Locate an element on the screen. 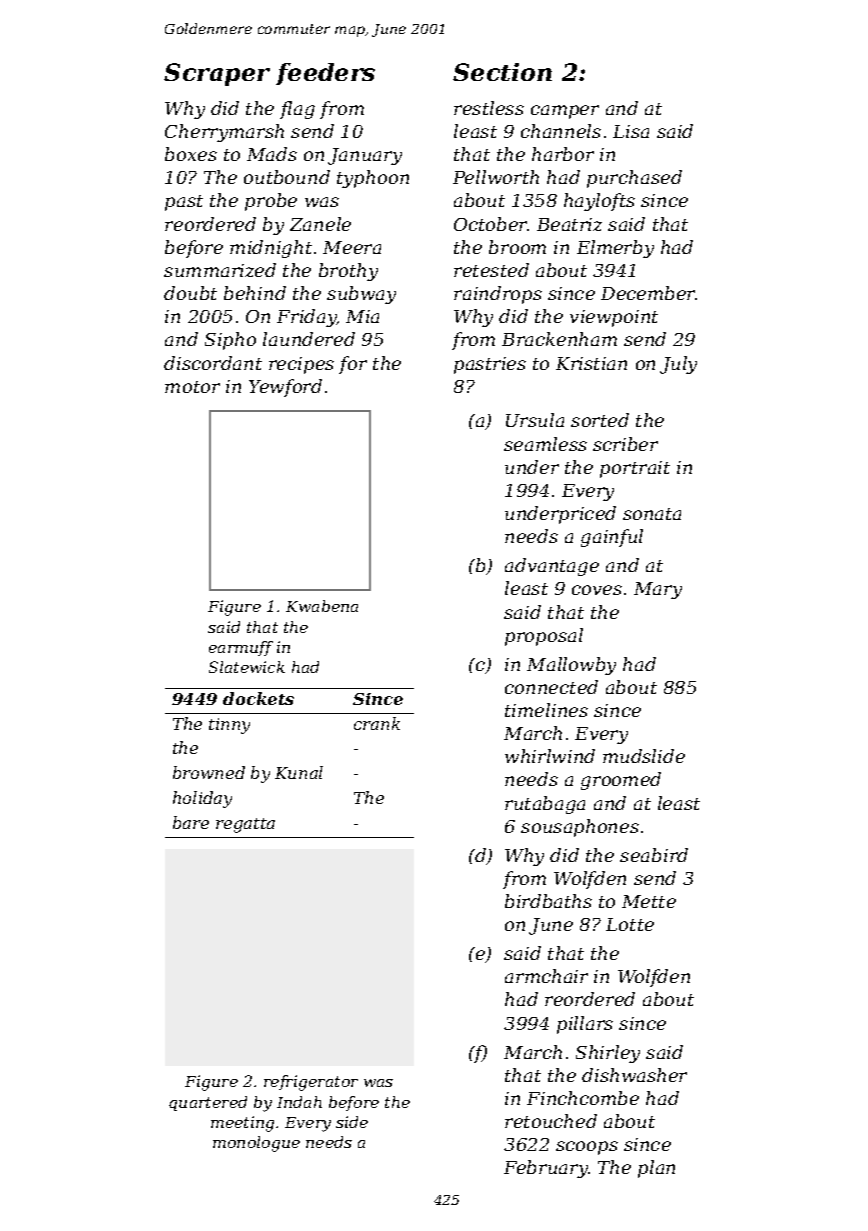  discordant is located at coordinates (213, 363).
